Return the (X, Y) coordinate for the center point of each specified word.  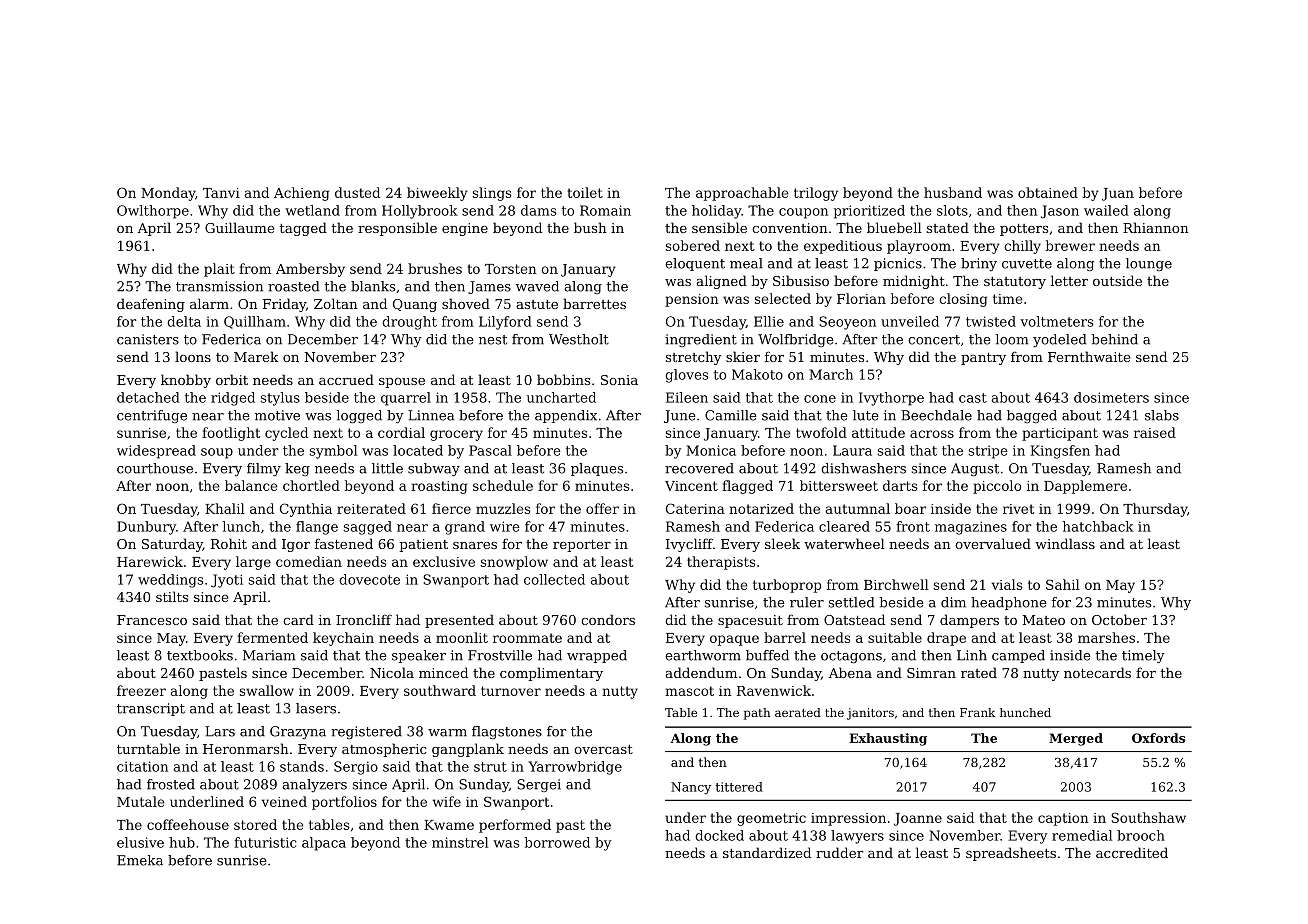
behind (1115, 339)
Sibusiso (801, 280)
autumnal (857, 508)
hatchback (1098, 526)
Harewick (150, 561)
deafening (151, 305)
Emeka (140, 860)
